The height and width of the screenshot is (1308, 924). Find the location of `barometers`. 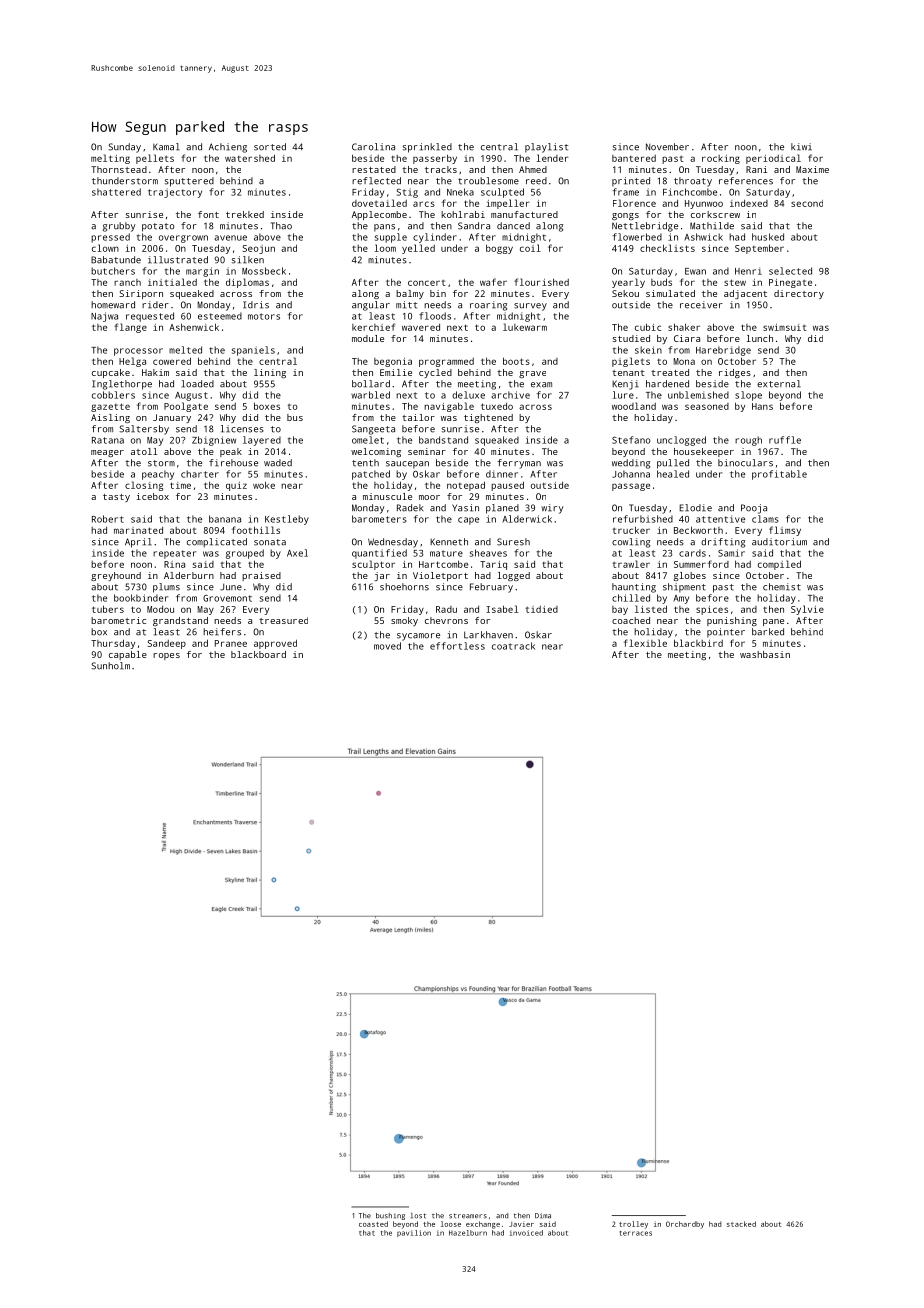

barometers is located at coordinates (379, 519).
